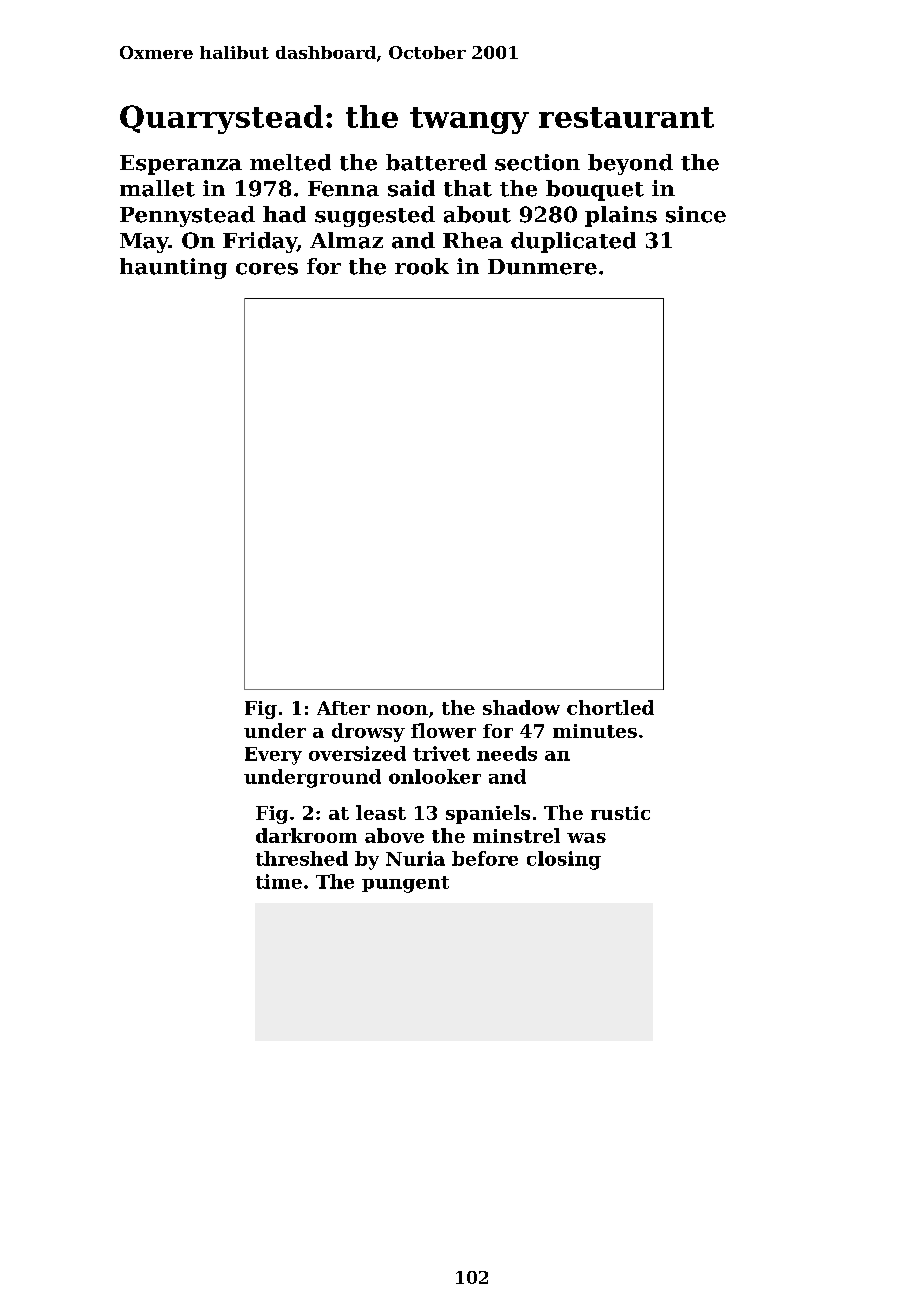 This screenshot has width=908, height=1316. What do you see at coordinates (173, 268) in the screenshot?
I see `haunting` at bounding box center [173, 268].
